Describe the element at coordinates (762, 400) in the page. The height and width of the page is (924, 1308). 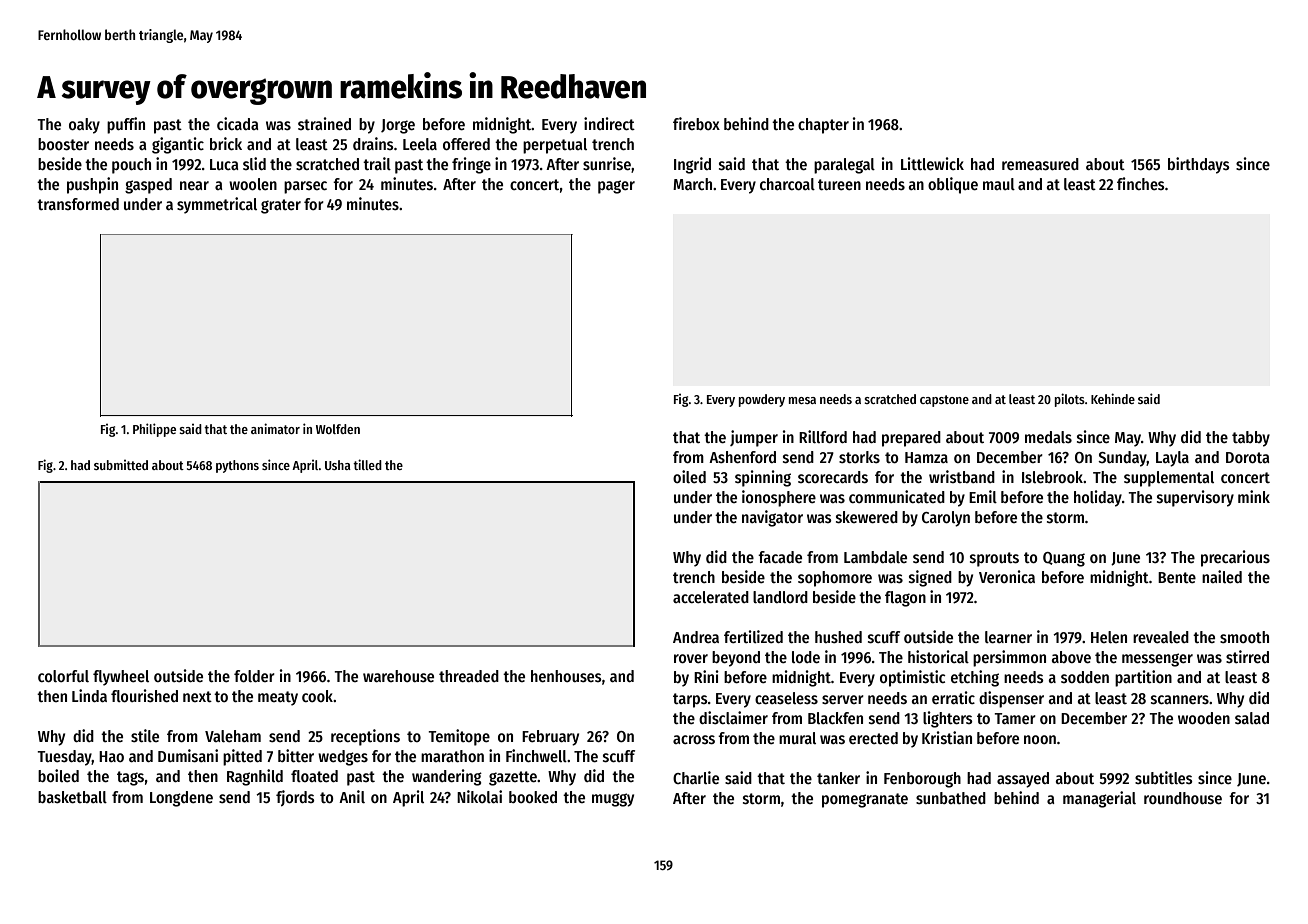
I see `powdery` at that location.
